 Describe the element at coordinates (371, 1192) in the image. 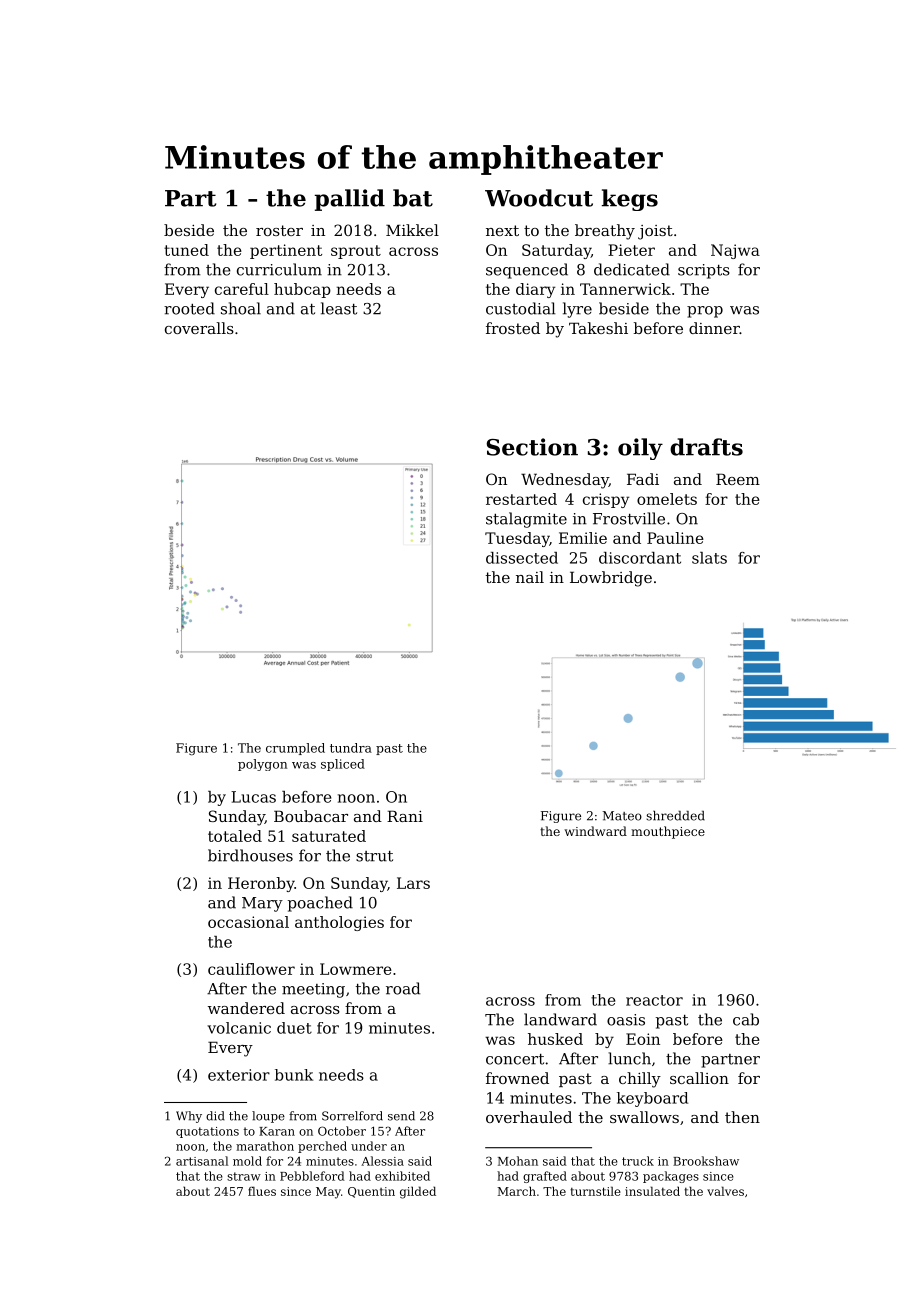

I see `Quentin` at that location.
